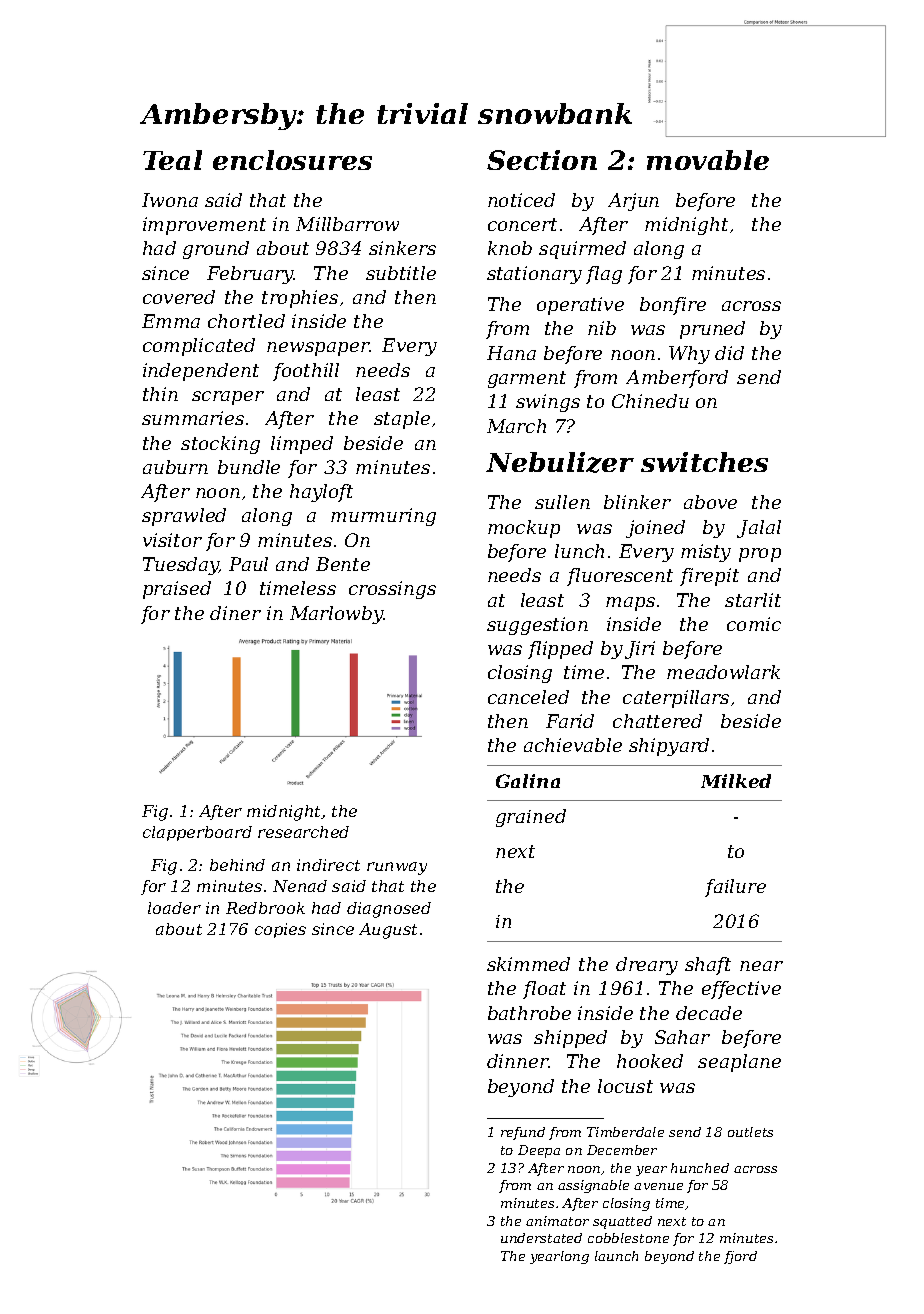 Image resolution: width=924 pixels, height=1314 pixels. Describe the element at coordinates (541, 1238) in the screenshot. I see `understated` at that location.
